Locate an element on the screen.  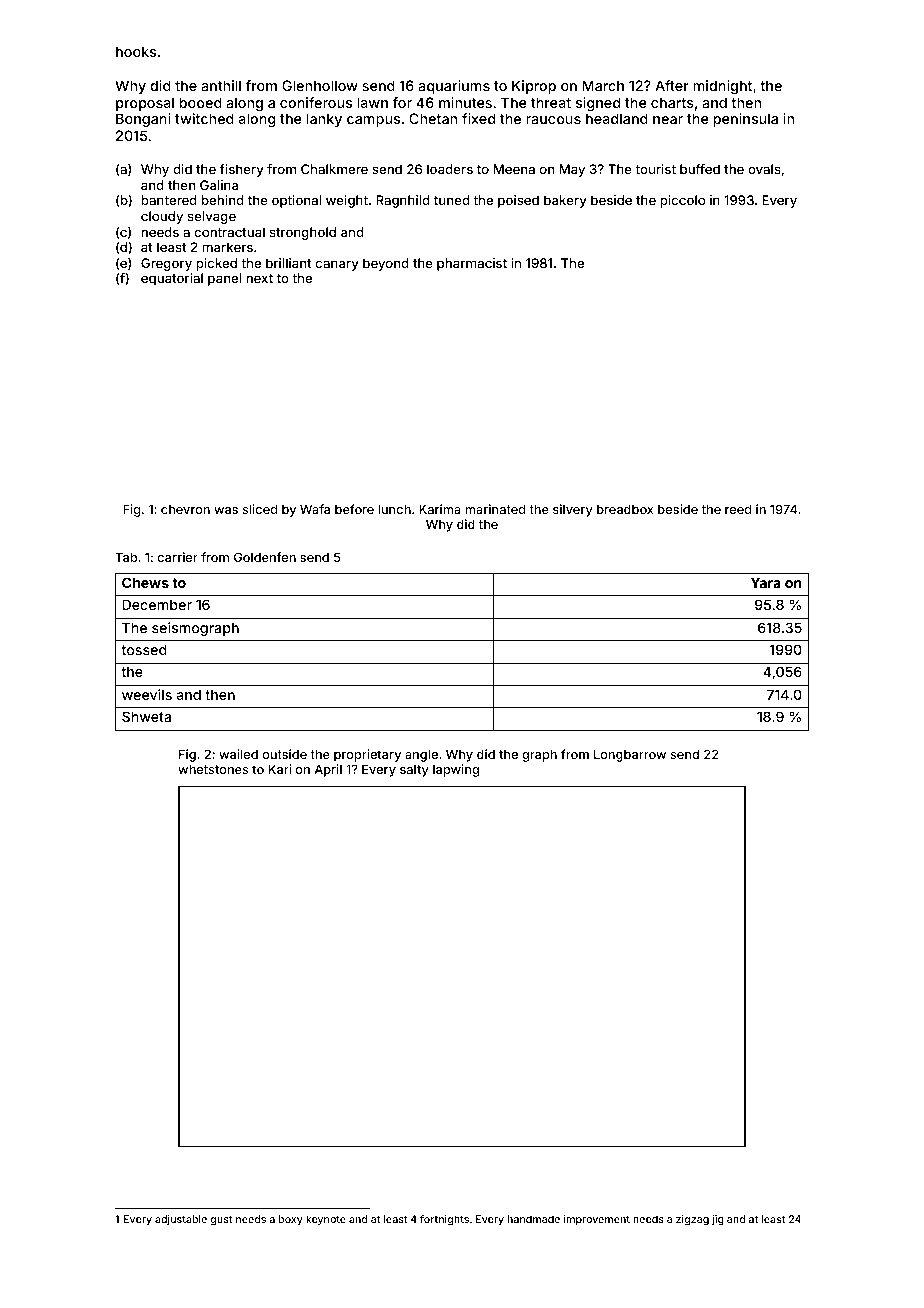
zigzag is located at coordinates (692, 1220).
